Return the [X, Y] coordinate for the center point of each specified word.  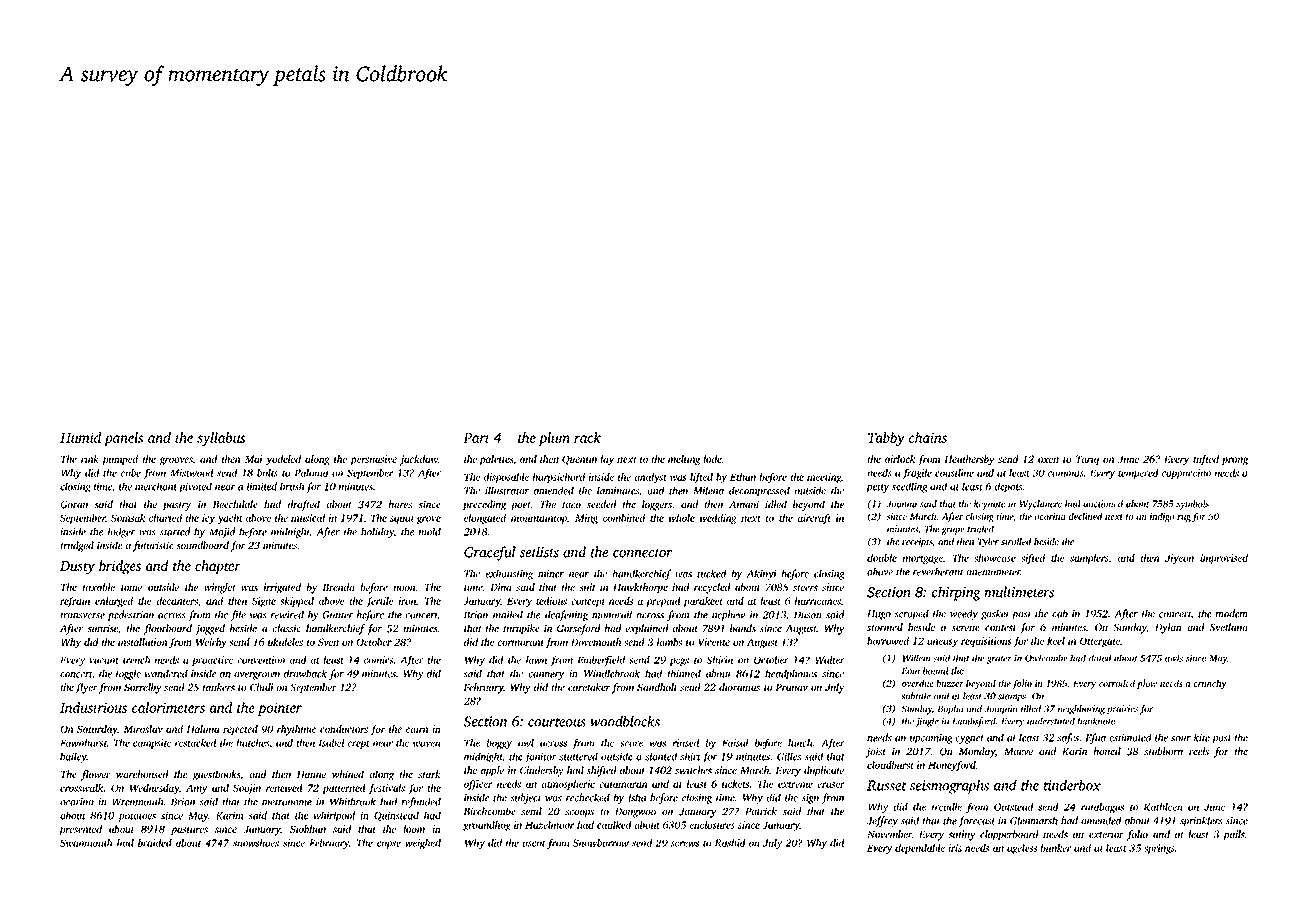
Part [476, 438]
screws [685, 844]
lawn [536, 660]
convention [261, 660]
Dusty [77, 567]
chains [928, 437]
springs [1159, 849]
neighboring [1081, 710]
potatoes [137, 817]
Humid [80, 437]
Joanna [901, 504]
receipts [917, 542]
